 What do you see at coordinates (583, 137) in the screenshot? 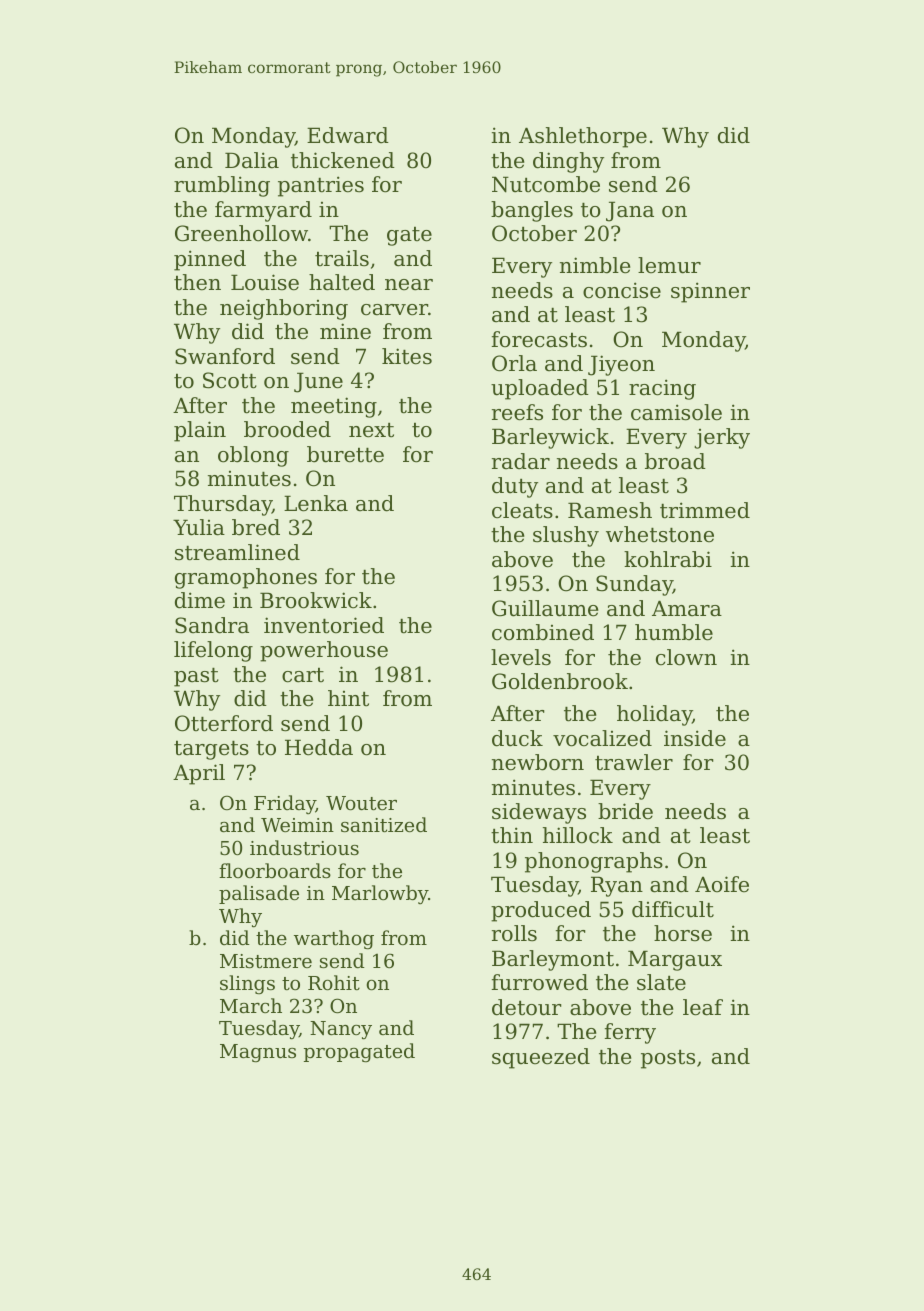
I see `Ashlethorpe` at bounding box center [583, 137].
